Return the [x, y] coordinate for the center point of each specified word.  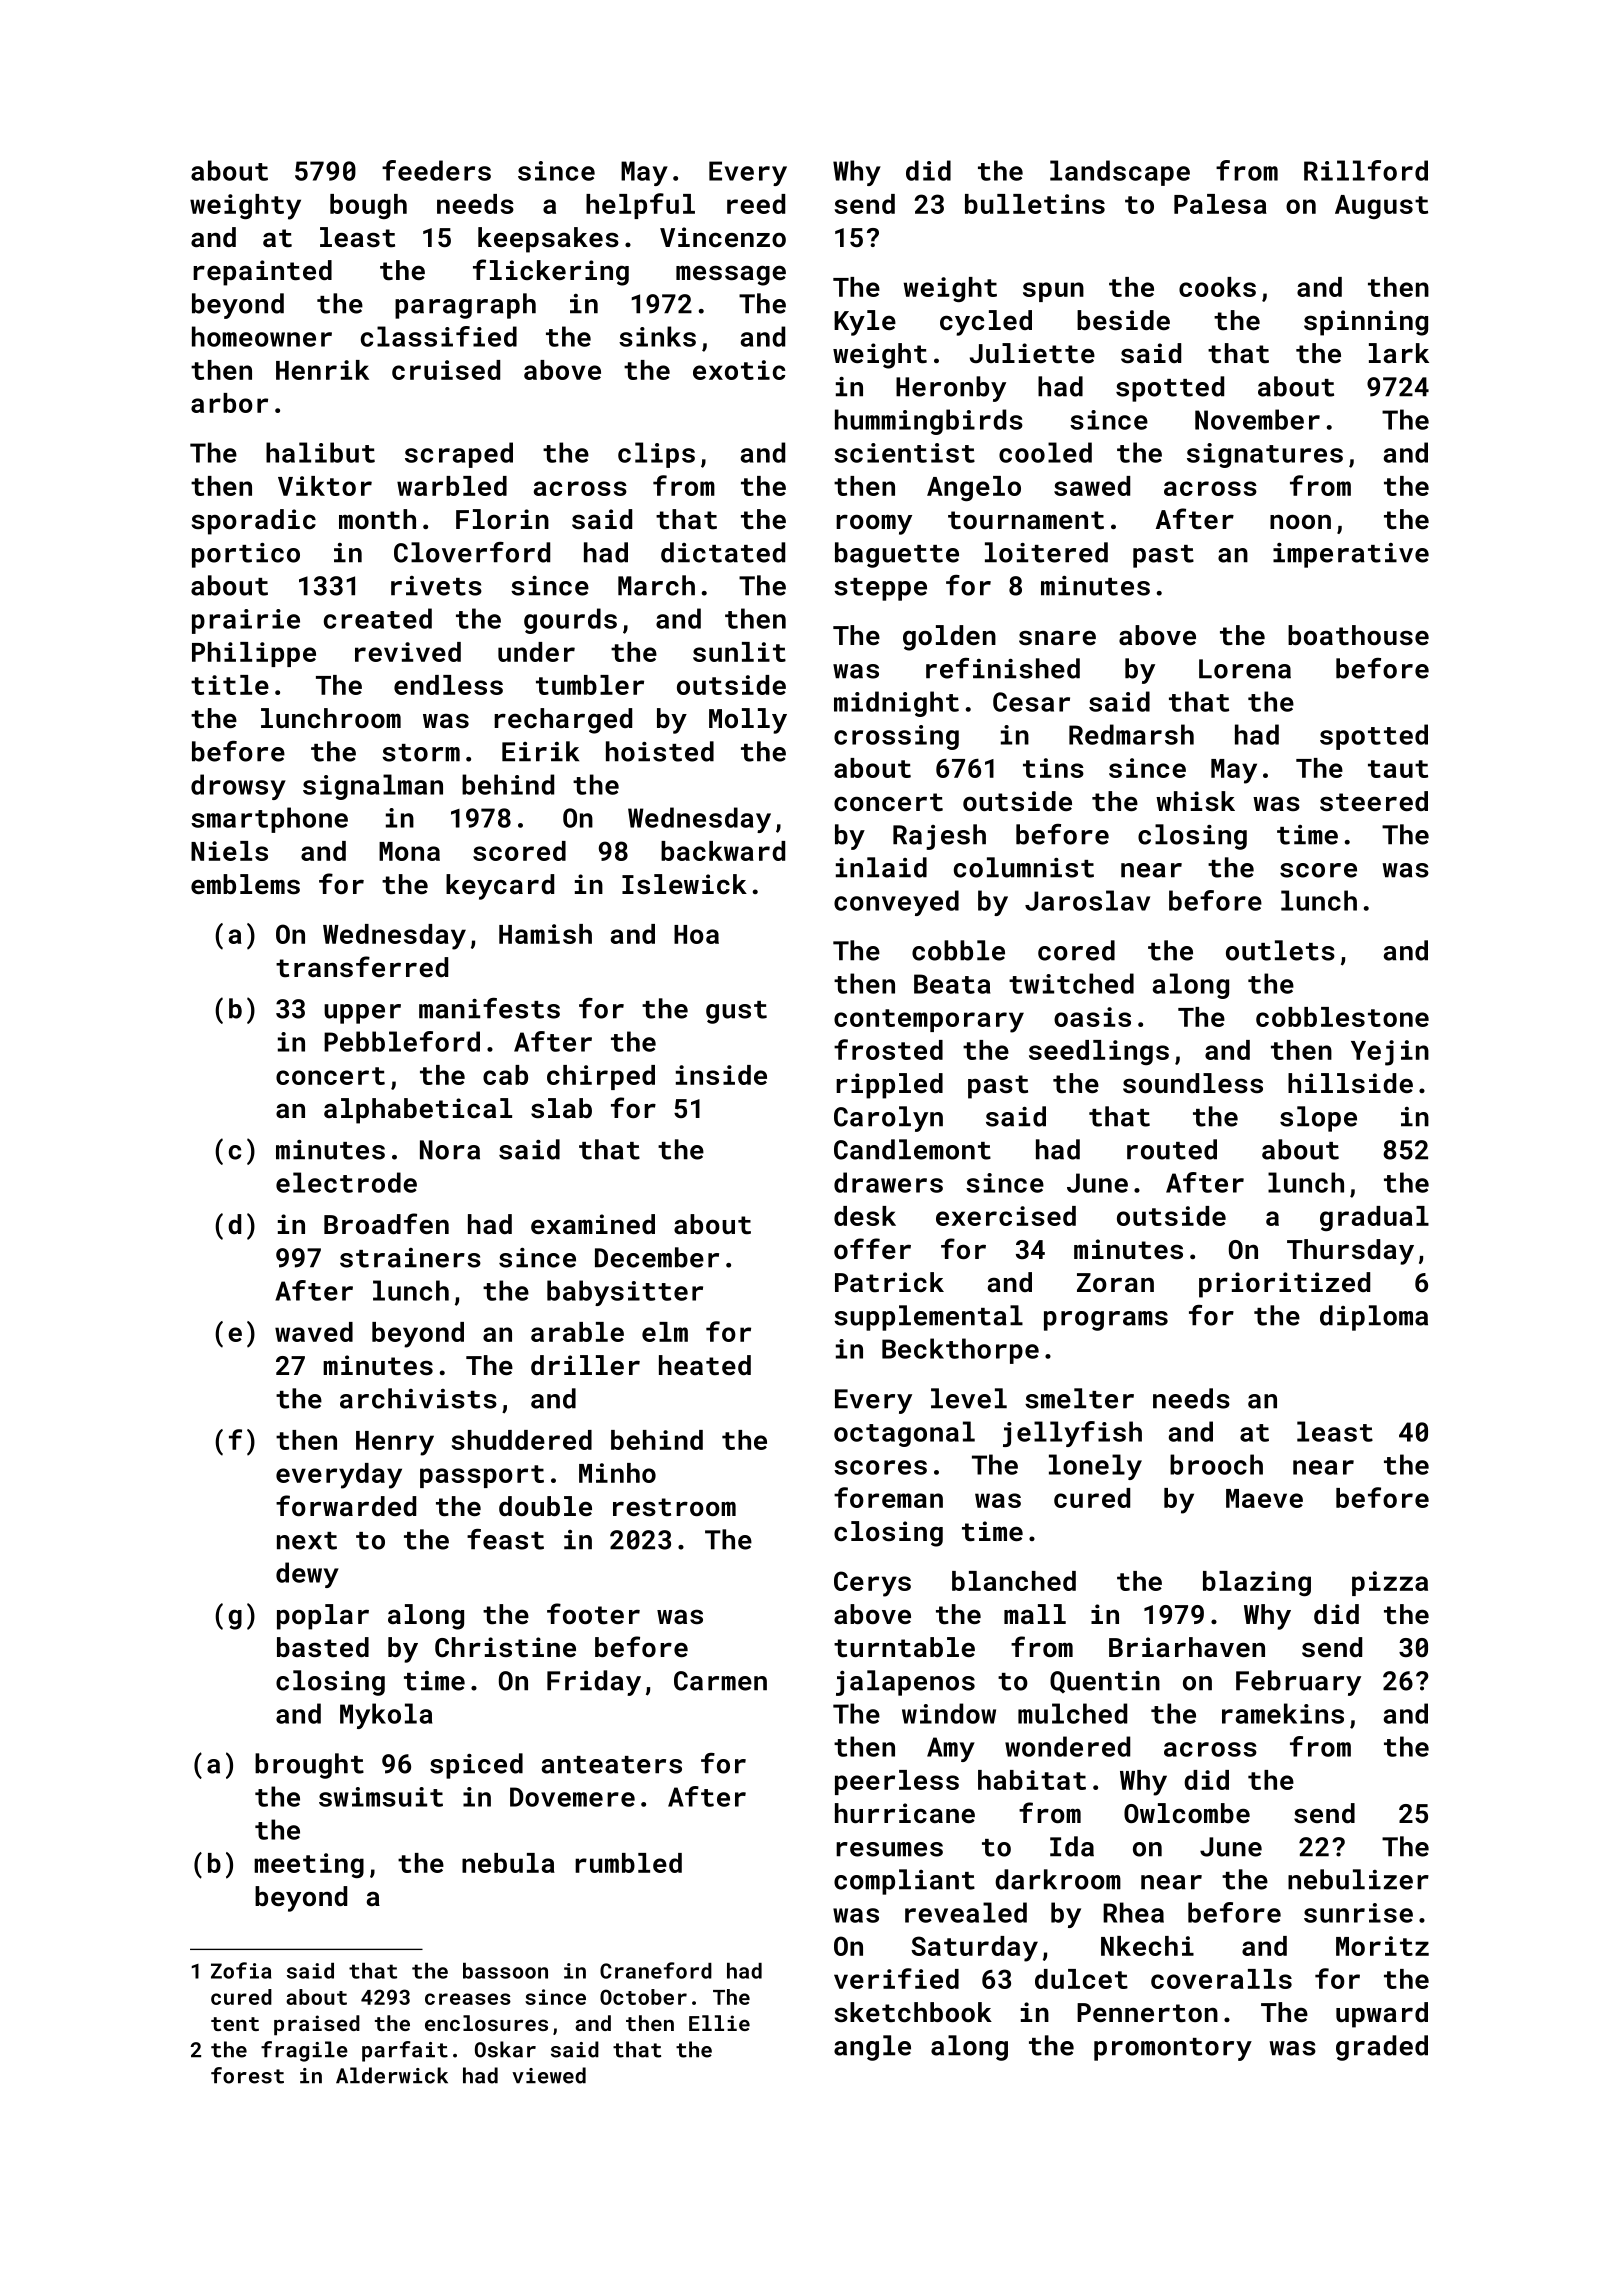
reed [756, 204]
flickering [551, 272]
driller [585, 1365]
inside [721, 1075]
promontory [1173, 2049]
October [643, 1997]
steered [1374, 801]
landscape [1120, 173]
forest [247, 2075]
